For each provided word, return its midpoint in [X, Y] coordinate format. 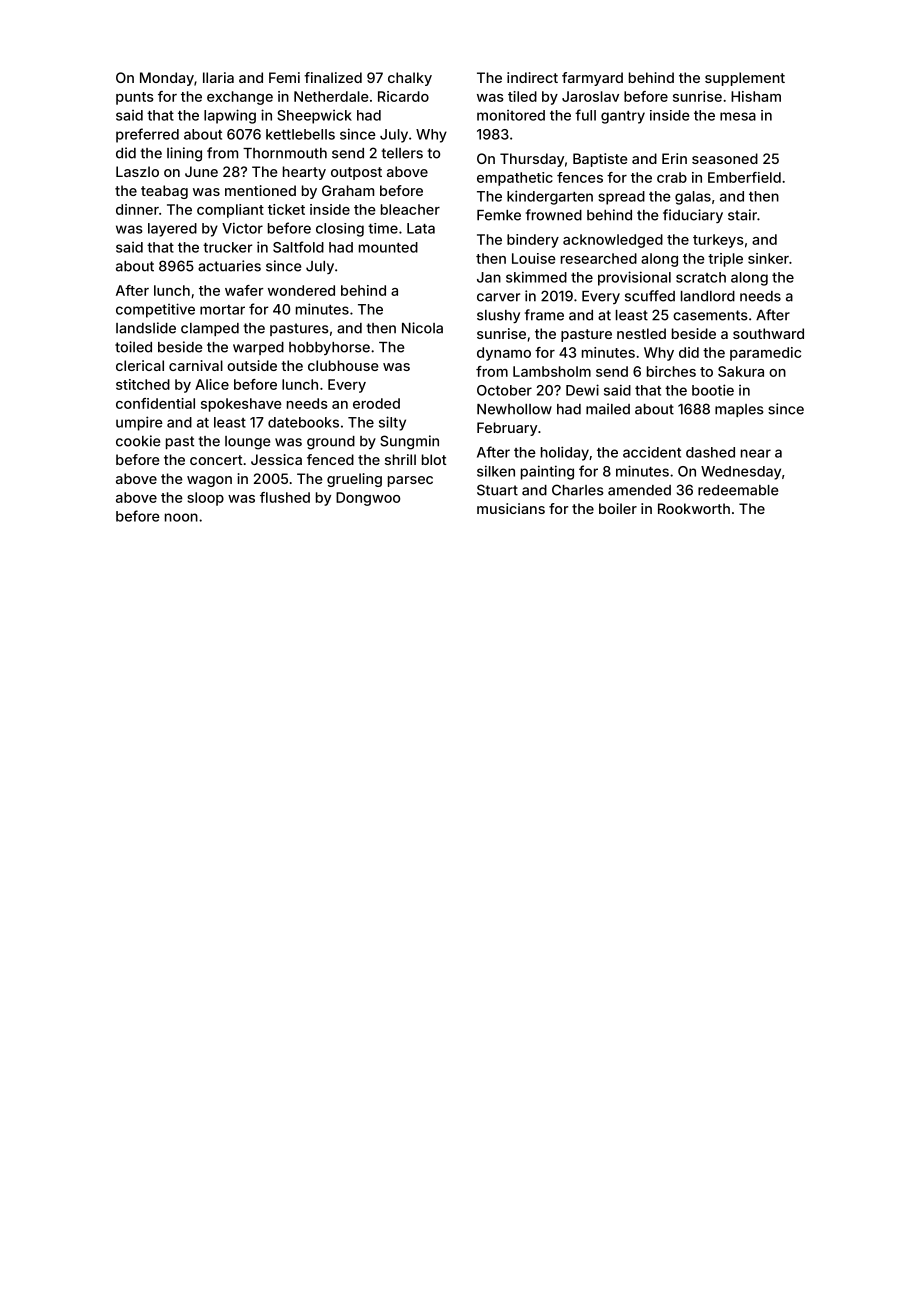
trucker [228, 247]
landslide [146, 328]
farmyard [592, 79]
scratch [701, 277]
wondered [301, 290]
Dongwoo [368, 499]
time [383, 228]
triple [725, 260]
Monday [167, 79]
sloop [205, 499]
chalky [410, 79]
